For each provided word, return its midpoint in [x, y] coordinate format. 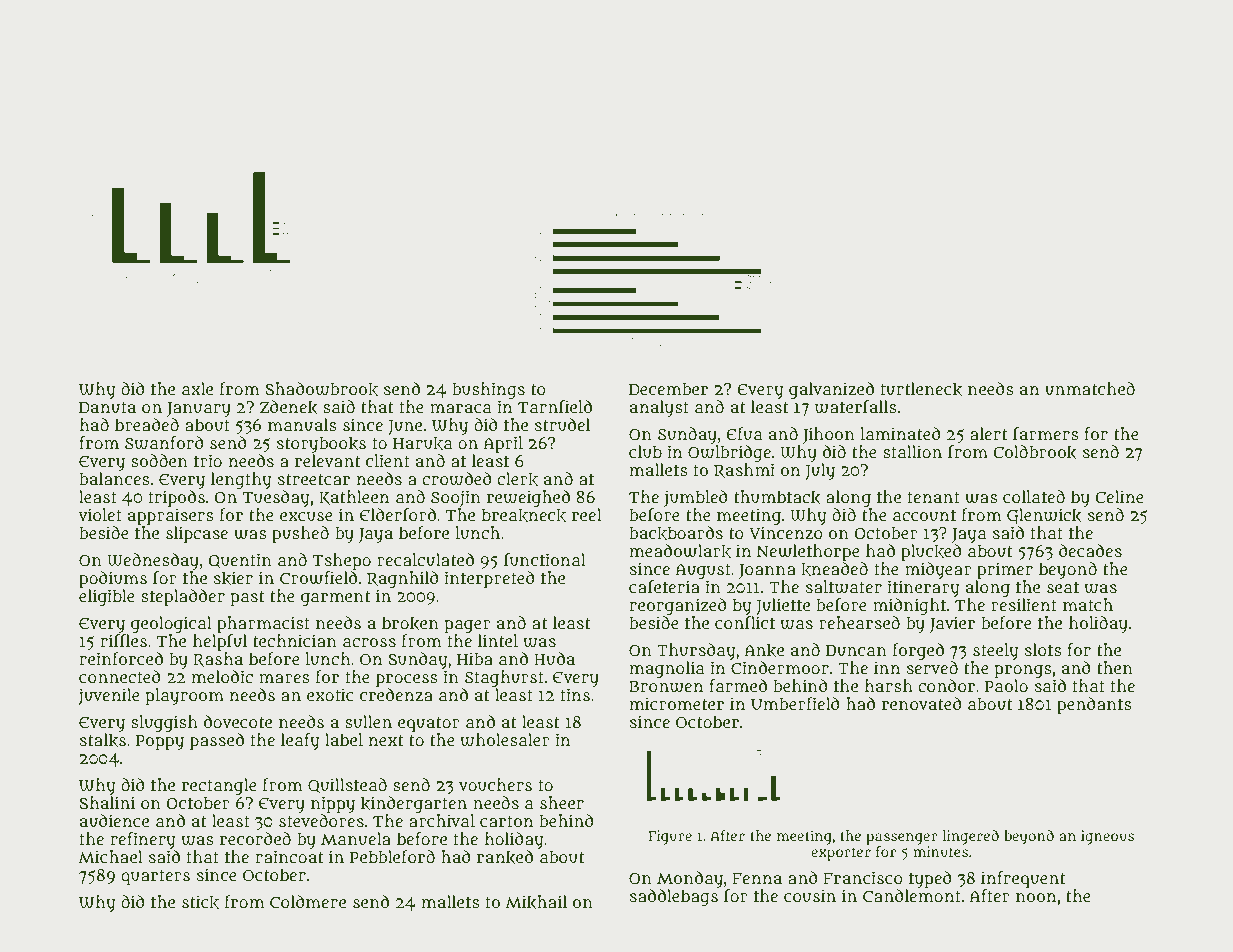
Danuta [107, 408]
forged [918, 651]
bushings [488, 390]
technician [295, 641]
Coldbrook [1035, 452]
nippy [333, 804]
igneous [1107, 837]
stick [200, 902]
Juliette [783, 606]
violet [100, 514]
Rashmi [744, 470]
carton [506, 822]
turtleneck [921, 389]
